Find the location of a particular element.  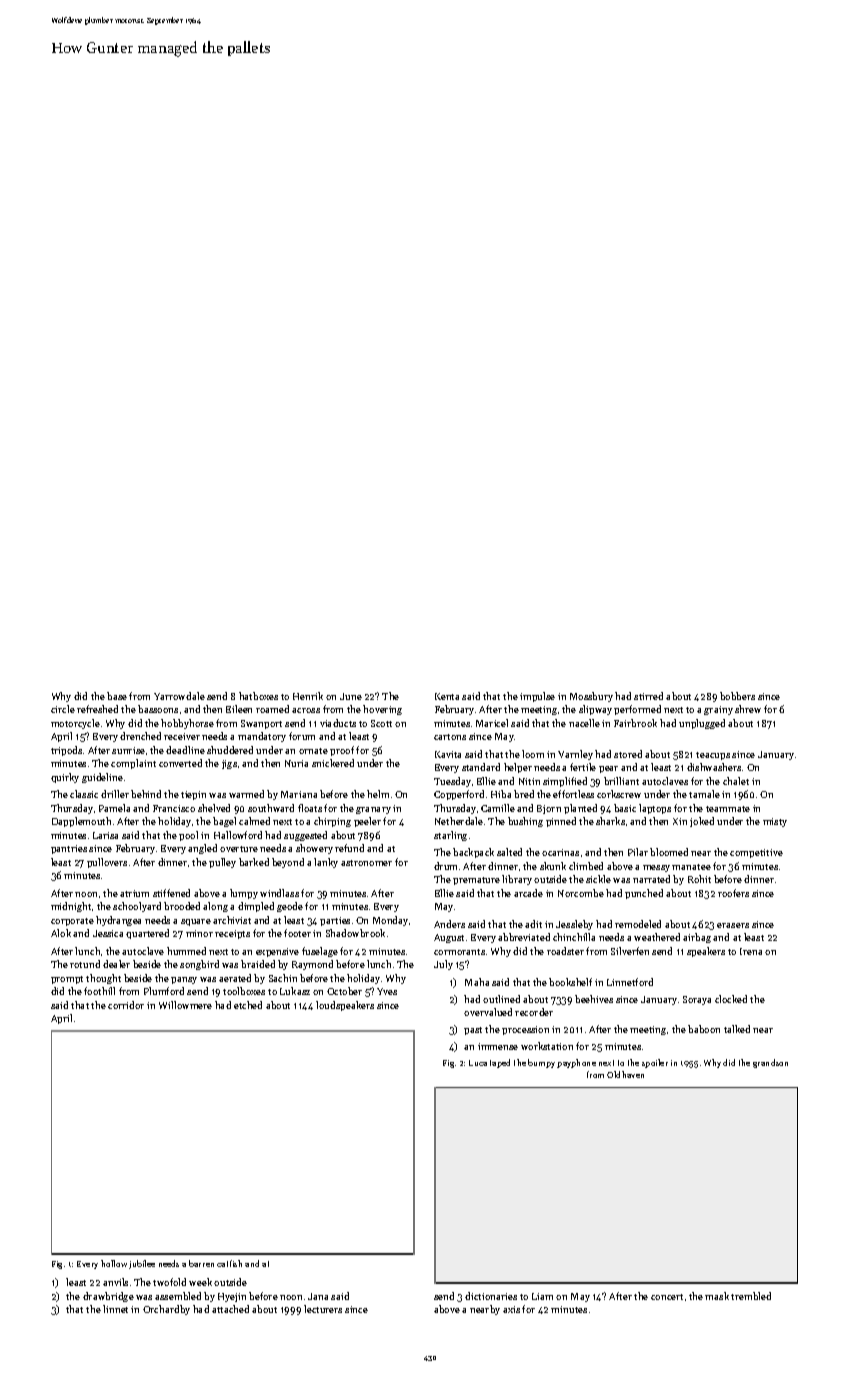

etched is located at coordinates (248, 1005).
